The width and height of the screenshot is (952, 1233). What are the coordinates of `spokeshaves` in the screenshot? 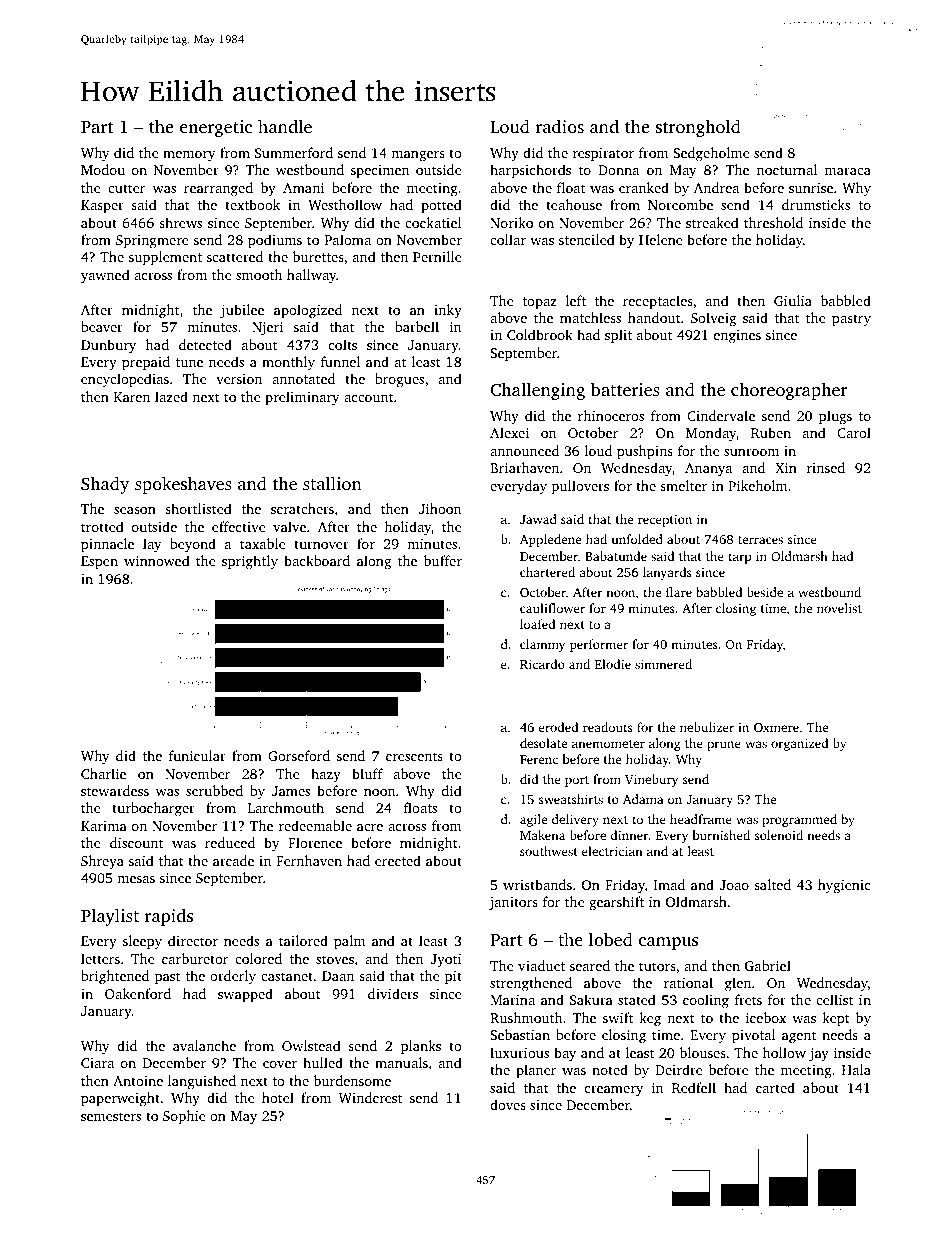 It's located at (183, 485).
